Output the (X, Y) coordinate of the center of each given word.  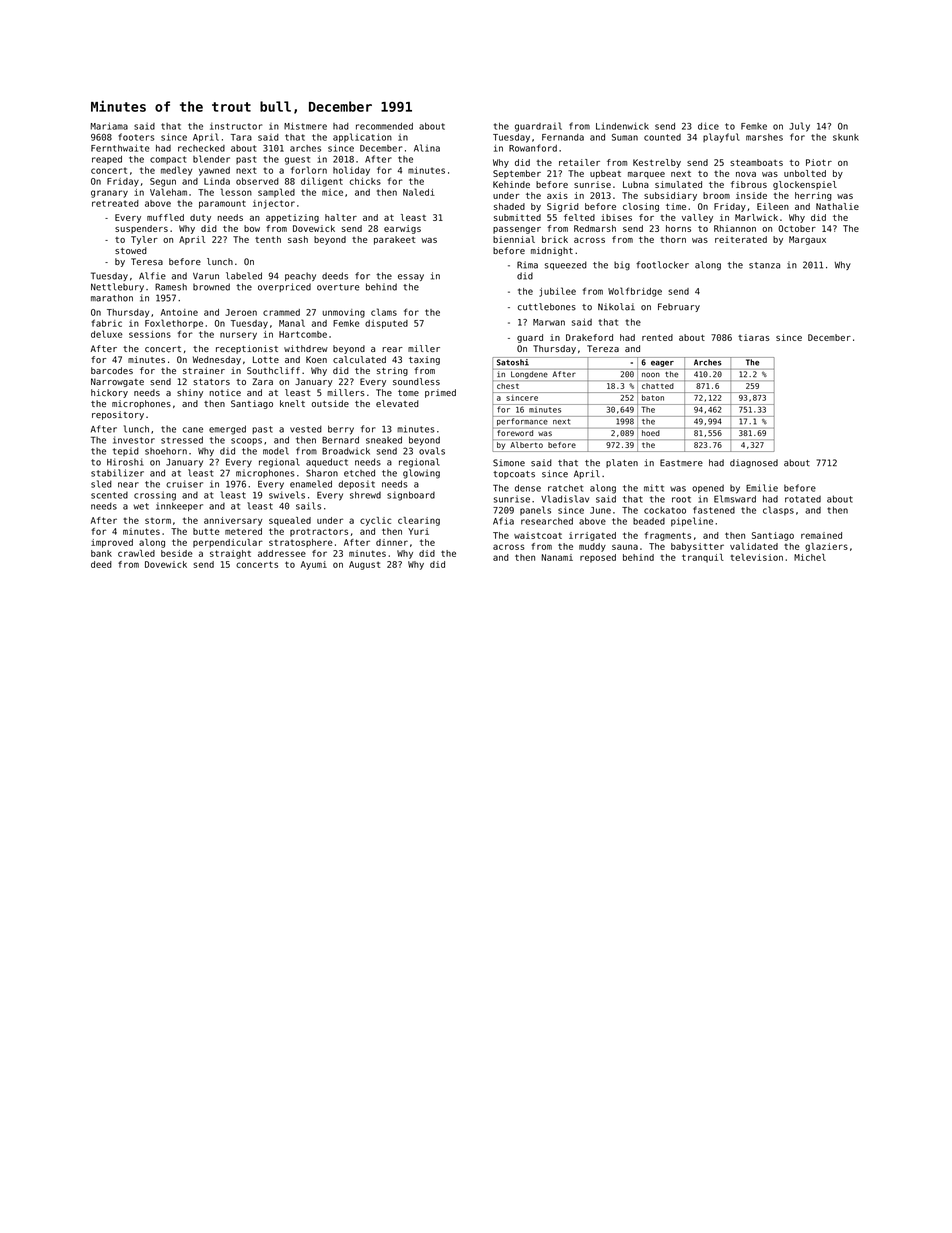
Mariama (109, 126)
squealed (290, 521)
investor (134, 440)
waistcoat (538, 535)
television (756, 557)
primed (440, 393)
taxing (424, 360)
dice (708, 126)
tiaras (754, 337)
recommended (384, 126)
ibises (616, 217)
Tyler (144, 240)
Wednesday (217, 360)
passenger (517, 230)
